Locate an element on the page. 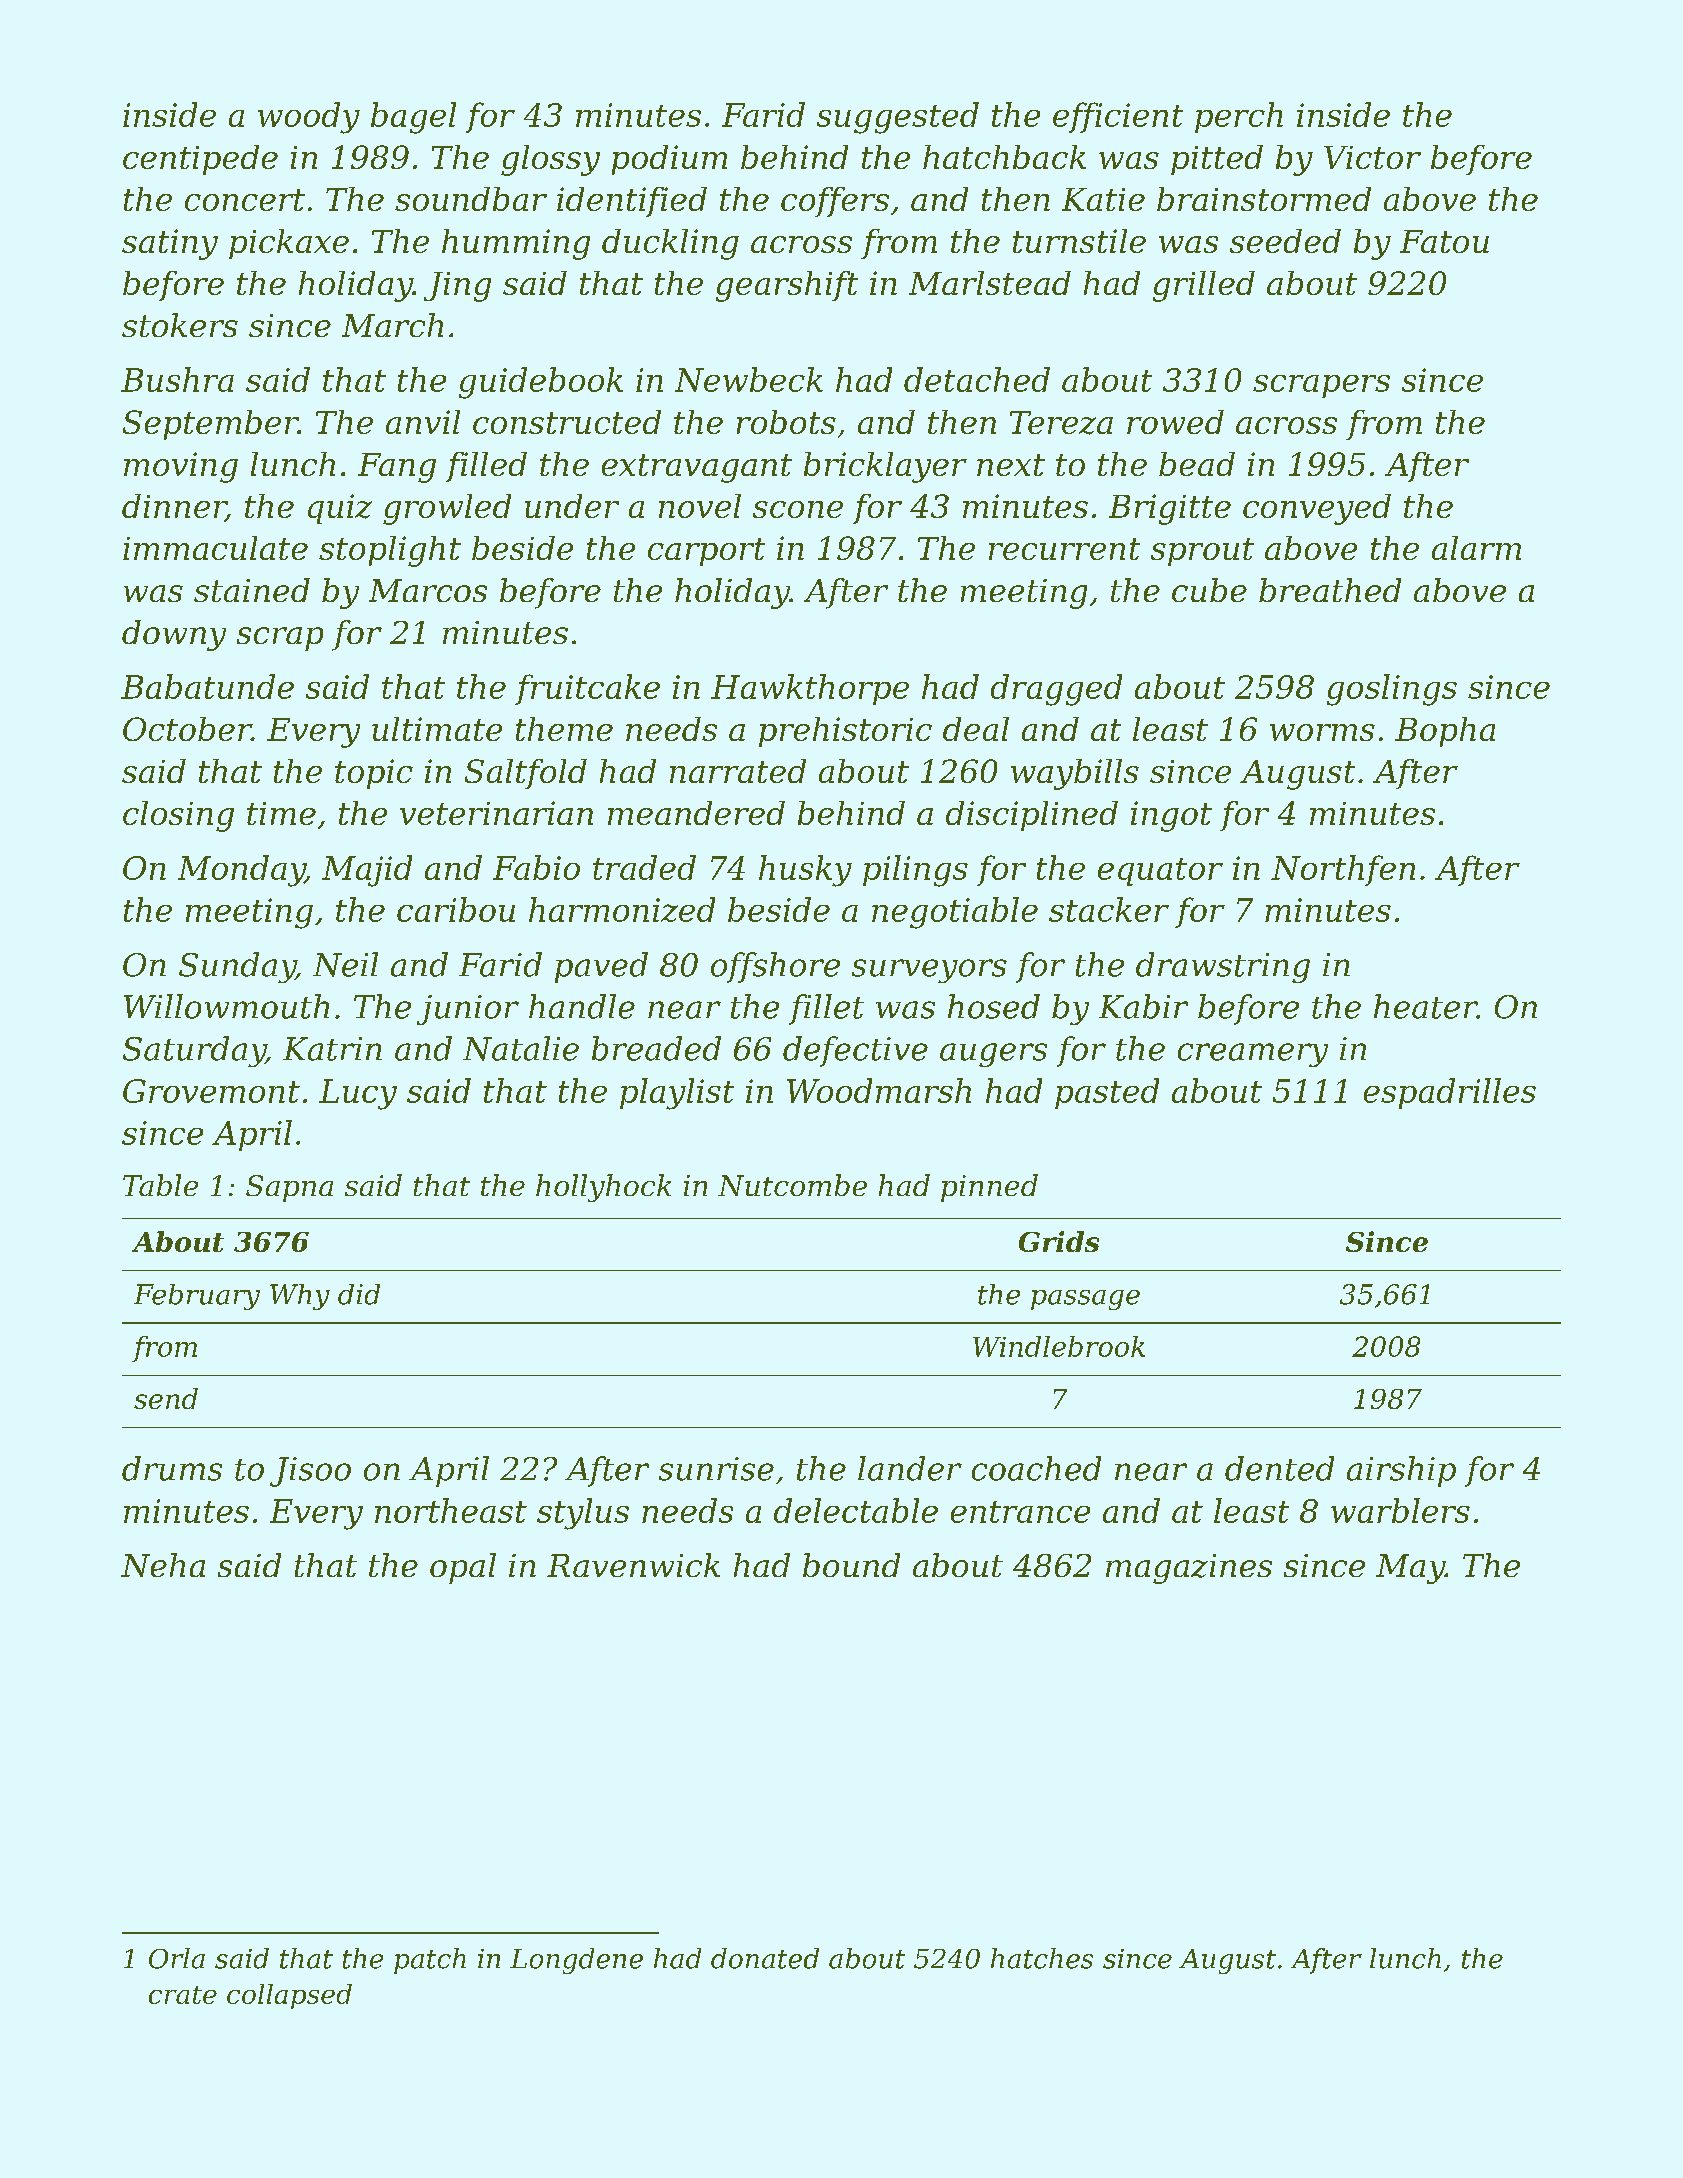 Image resolution: width=1683 pixels, height=2178 pixels. surveyors is located at coordinates (929, 971).
